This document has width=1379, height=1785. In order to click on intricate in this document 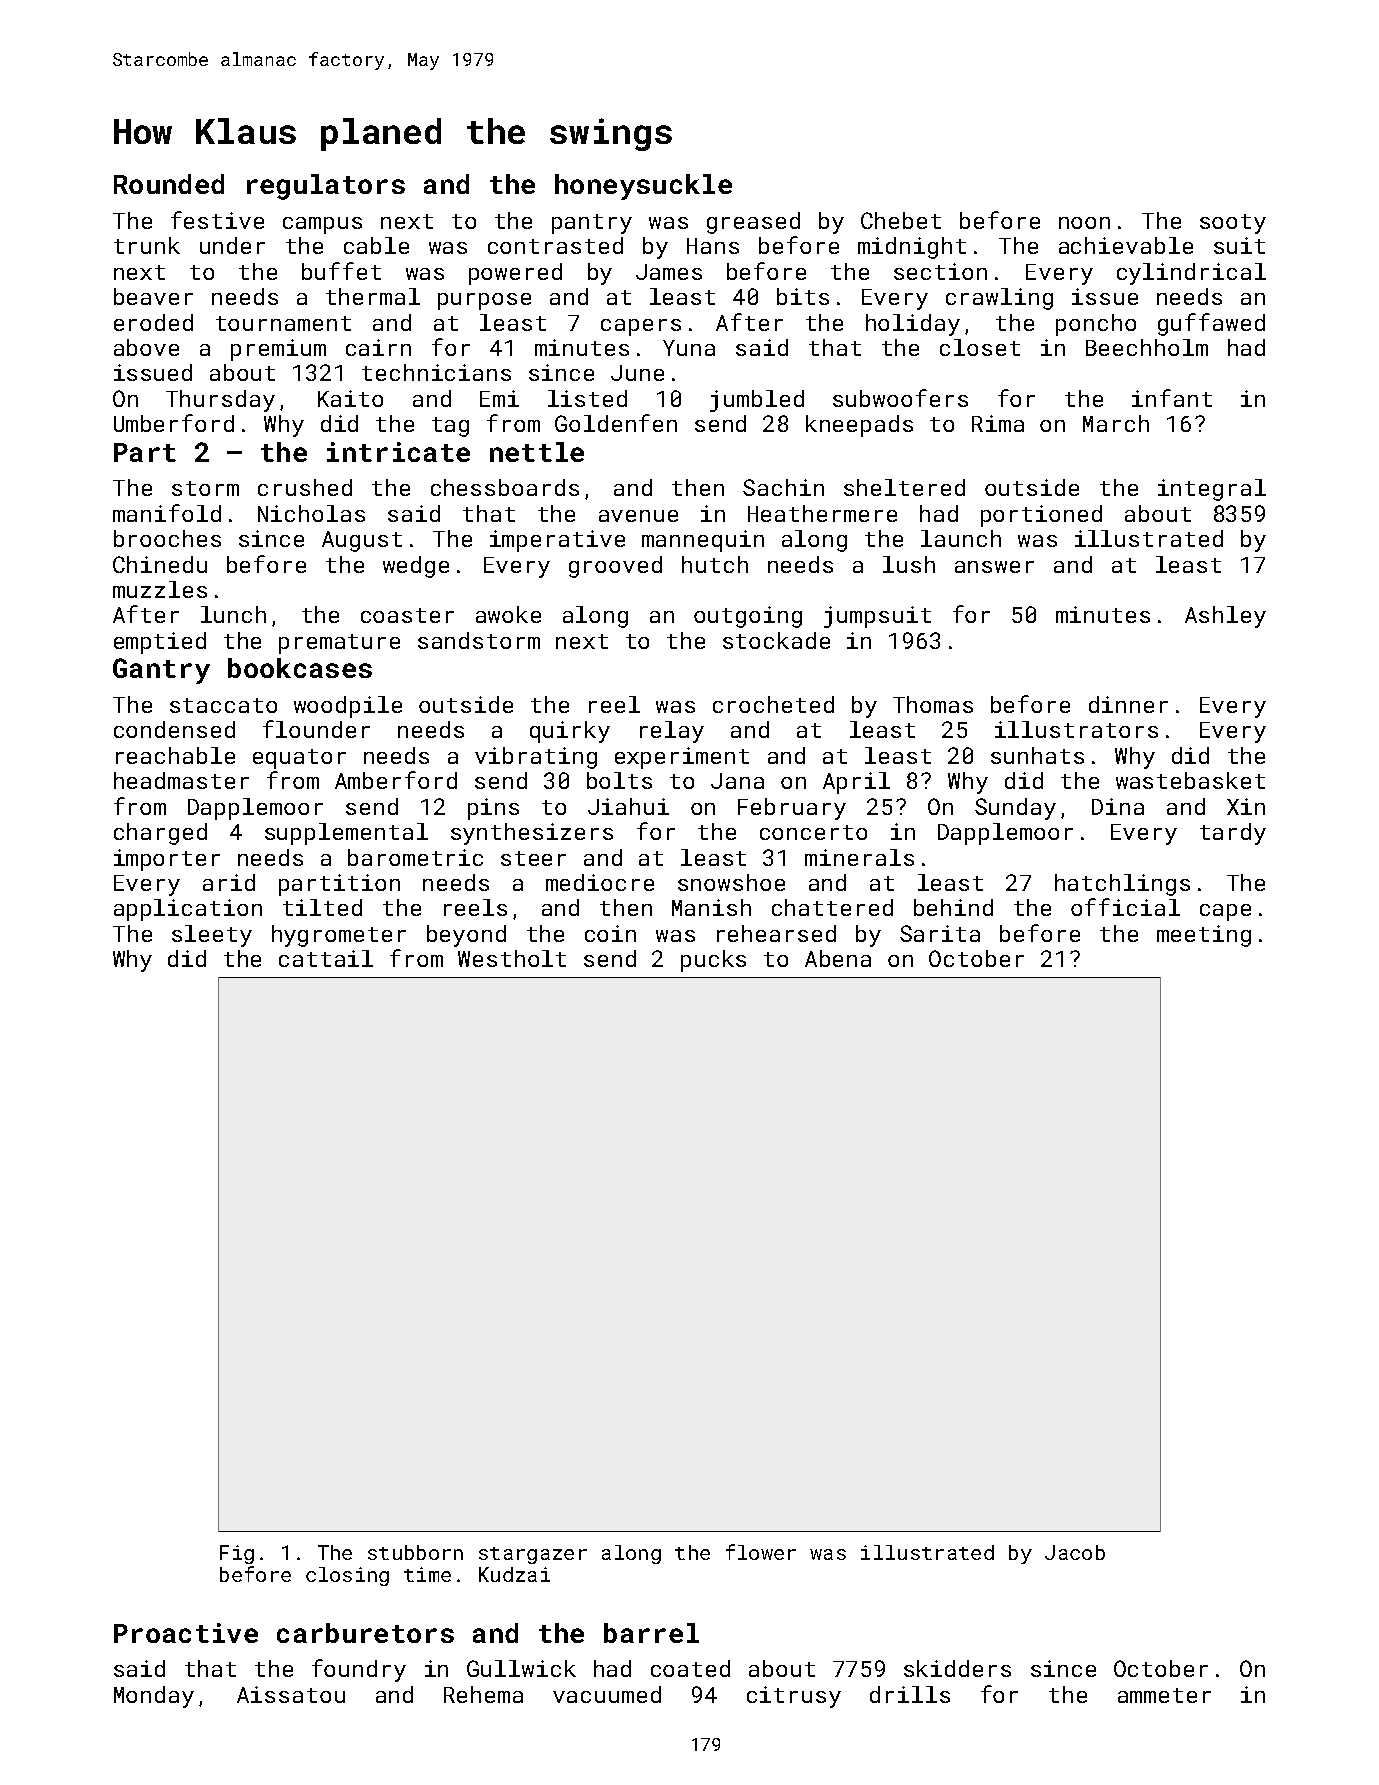, I will do `click(398, 452)`.
